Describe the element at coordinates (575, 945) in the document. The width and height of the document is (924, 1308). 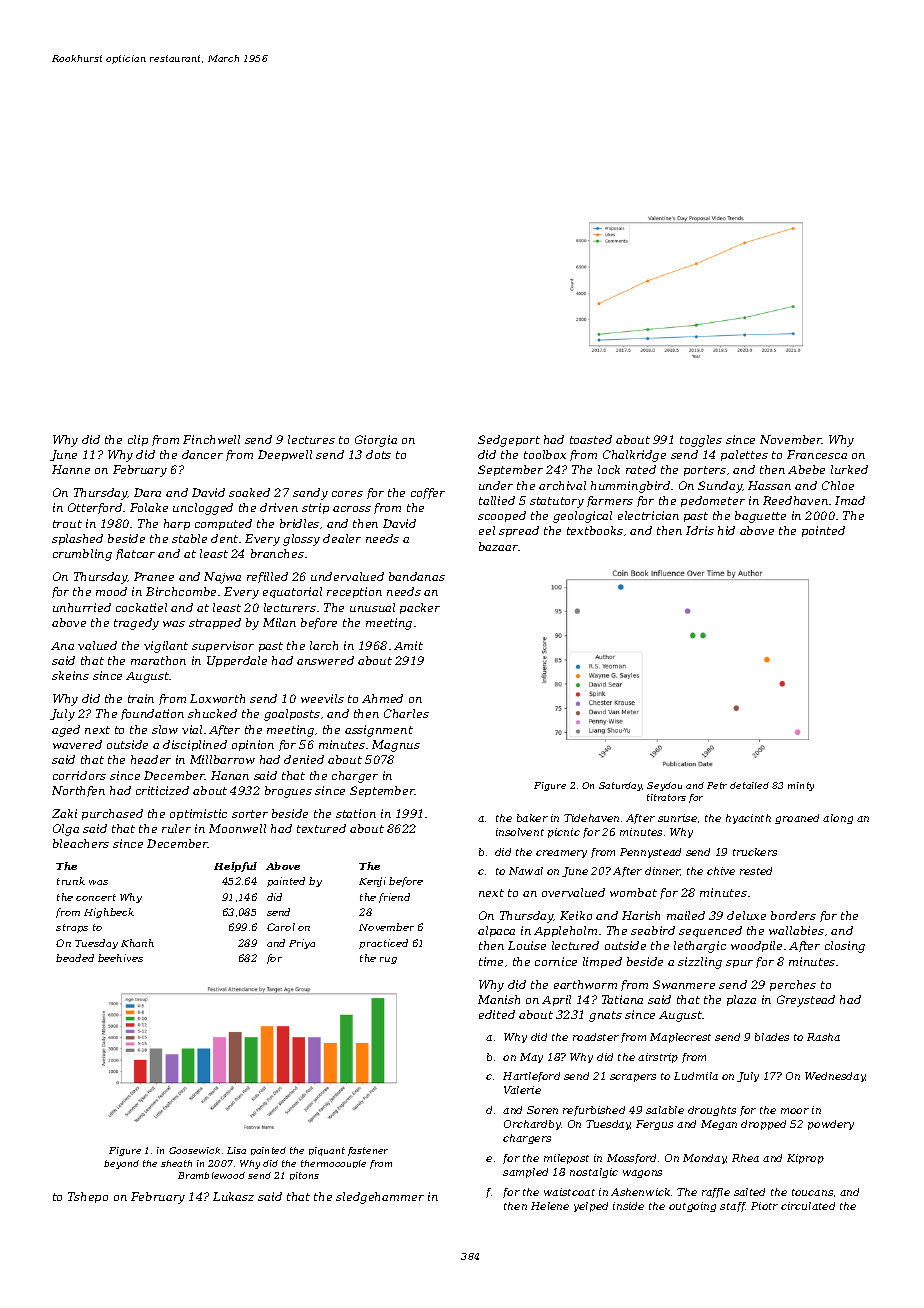
I see `lectured` at that location.
